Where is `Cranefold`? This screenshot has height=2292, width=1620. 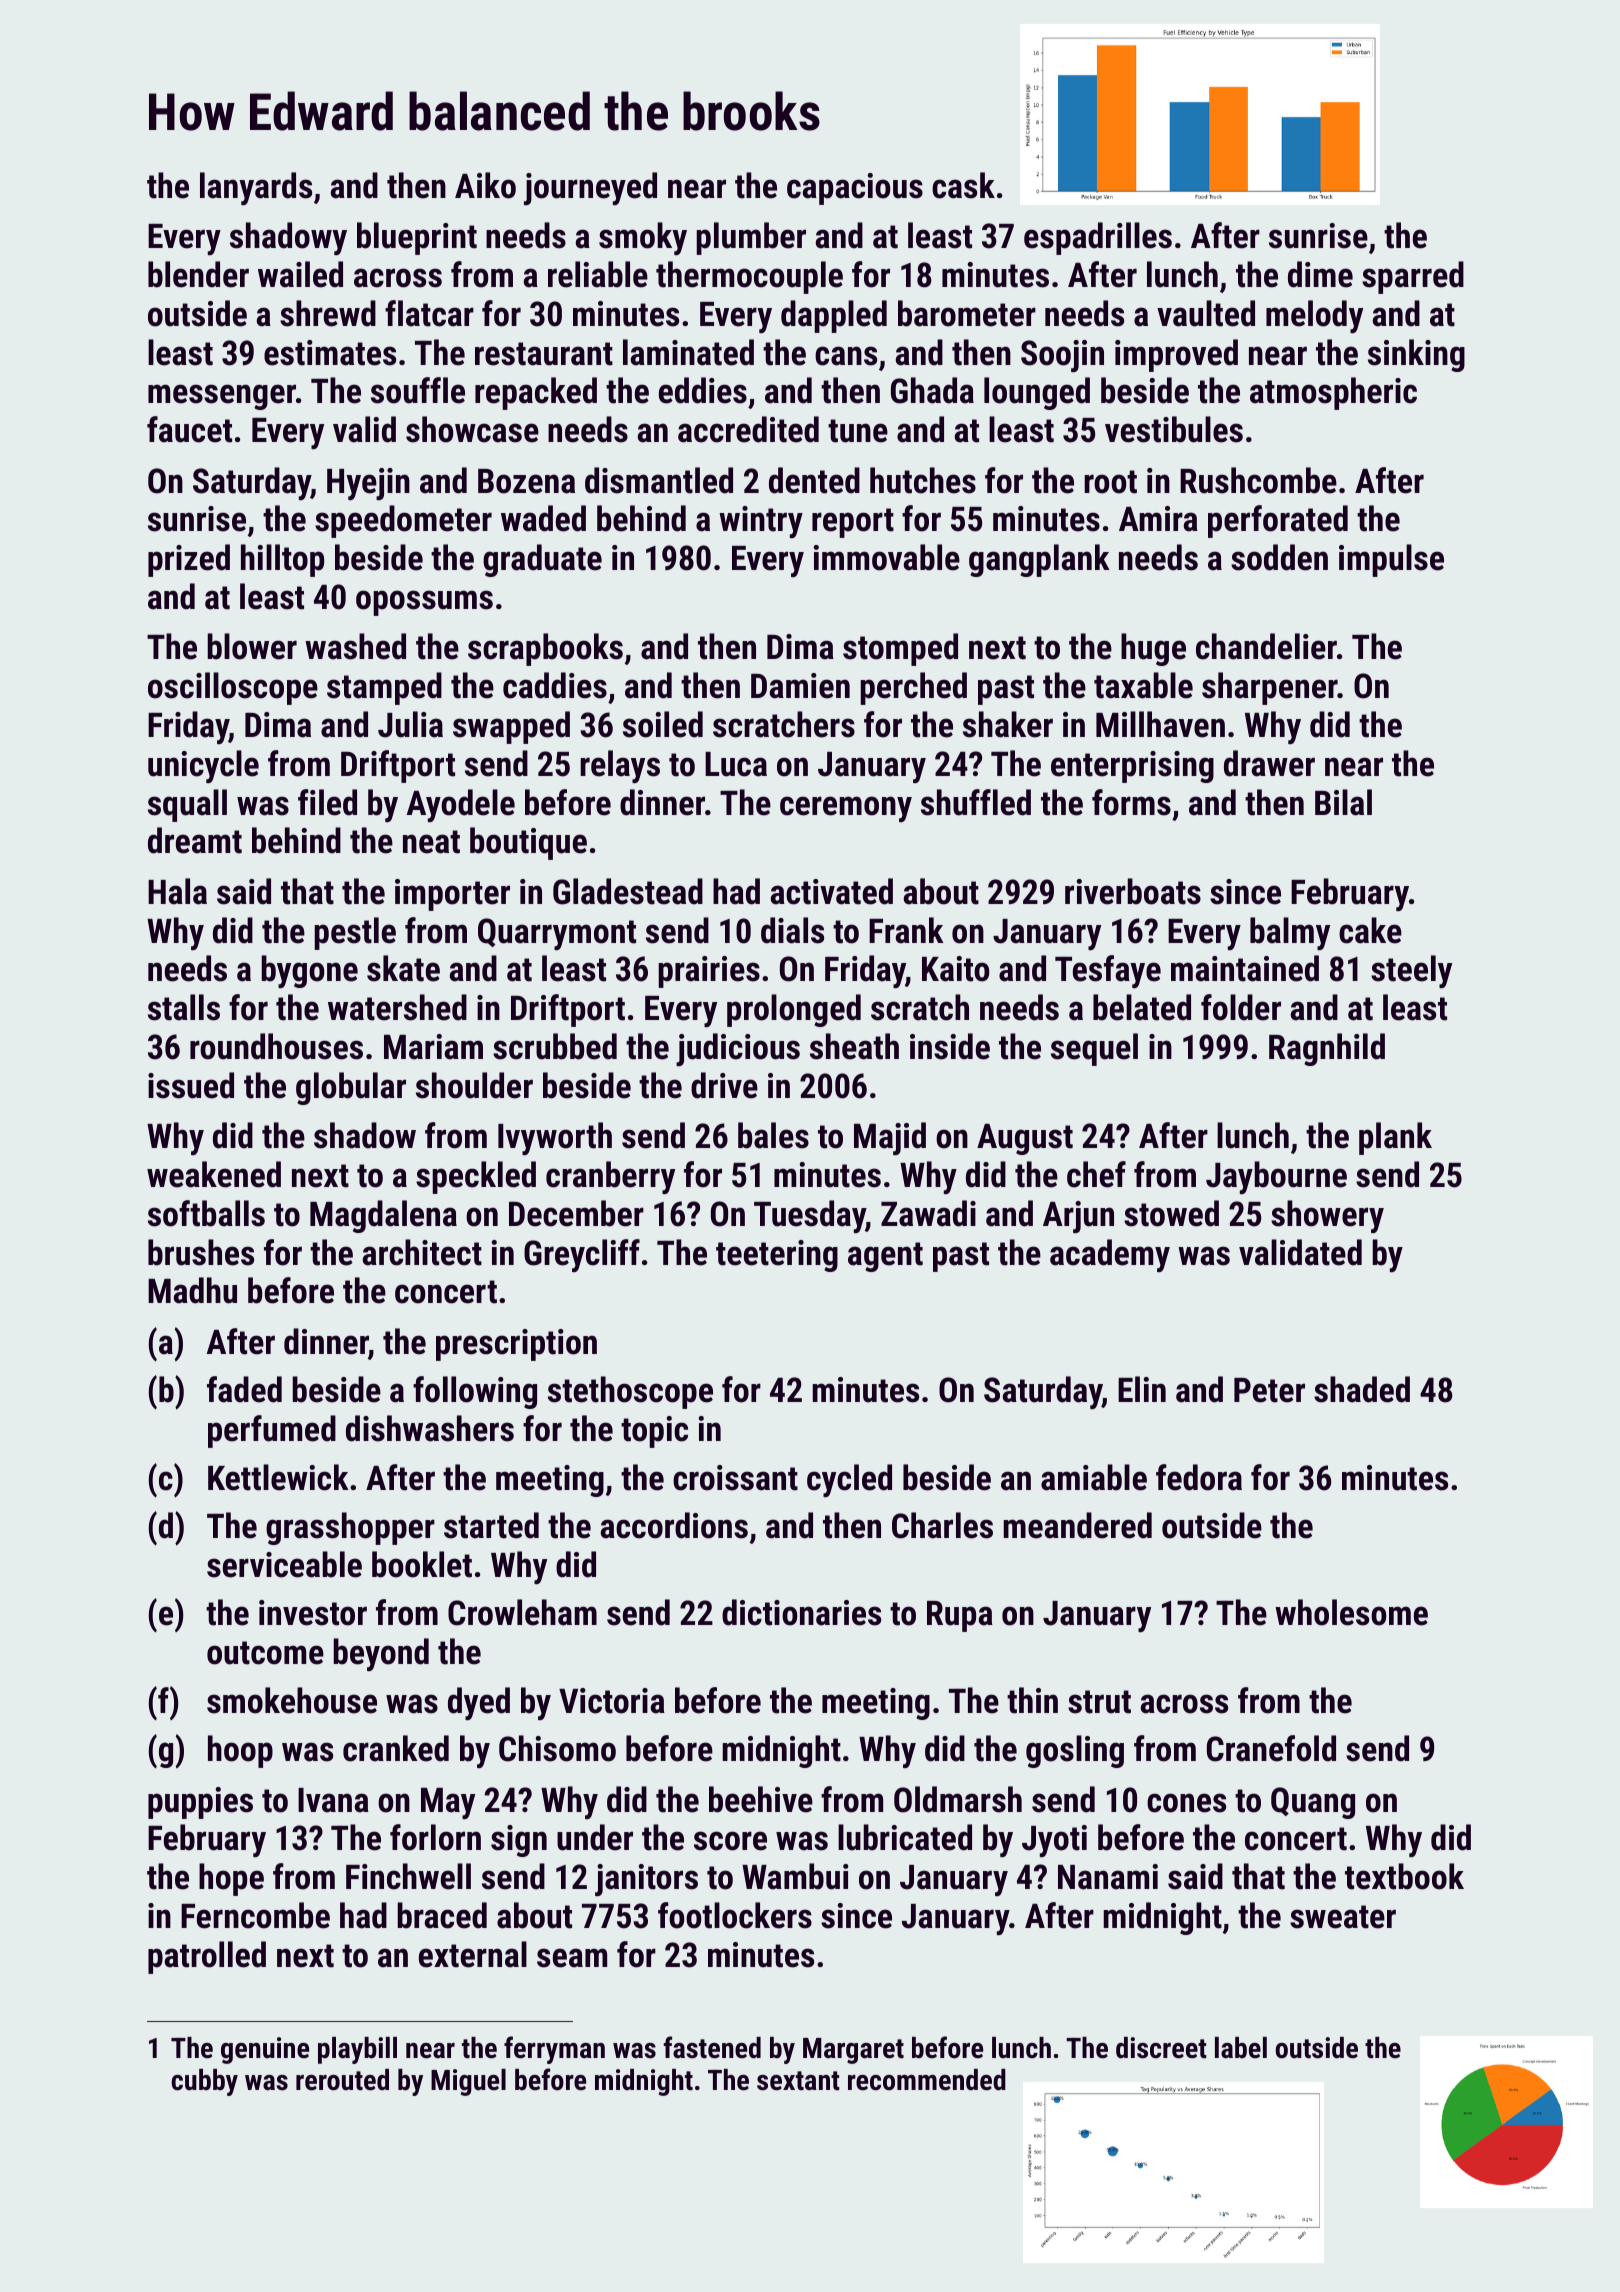 Cranefold is located at coordinates (1271, 1748).
